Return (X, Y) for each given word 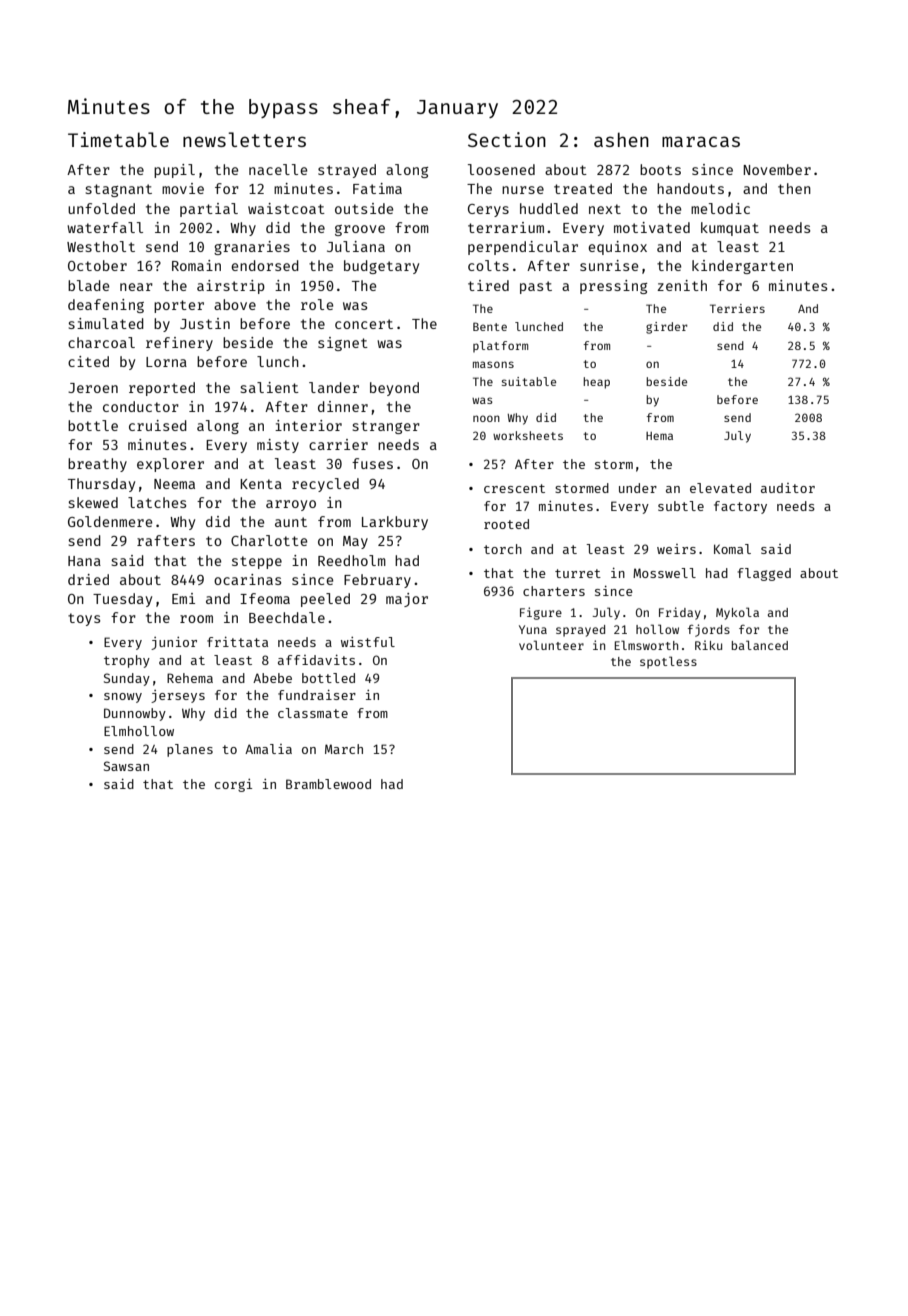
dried (88, 579)
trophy (127, 661)
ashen (621, 139)
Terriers (737, 308)
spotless (668, 662)
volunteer (551, 645)
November (777, 169)
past (536, 287)
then (794, 188)
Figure (541, 613)
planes (190, 750)
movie (183, 188)
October (97, 265)
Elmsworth (646, 645)
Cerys (488, 210)
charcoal (101, 342)
